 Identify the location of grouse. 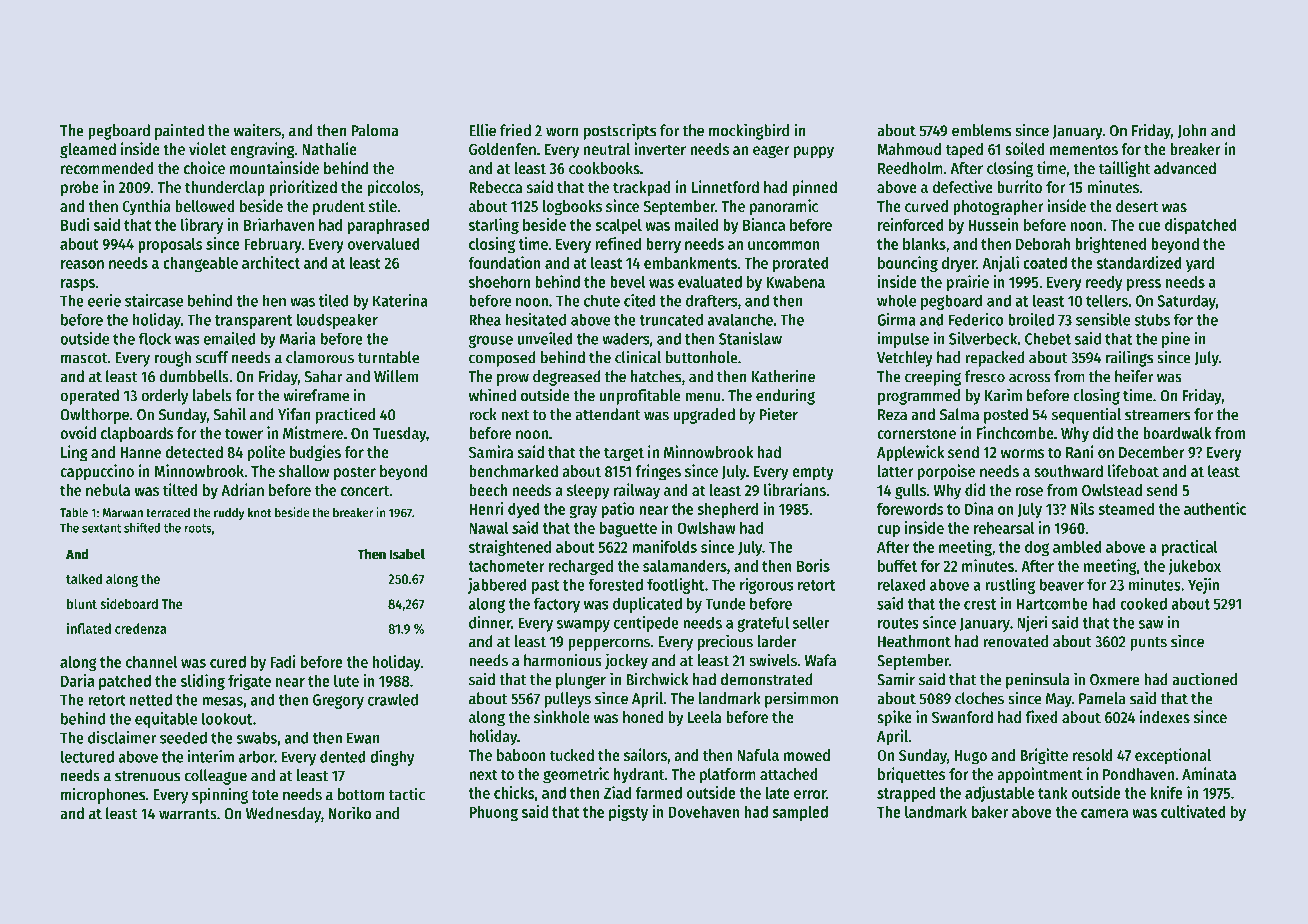
(491, 341).
